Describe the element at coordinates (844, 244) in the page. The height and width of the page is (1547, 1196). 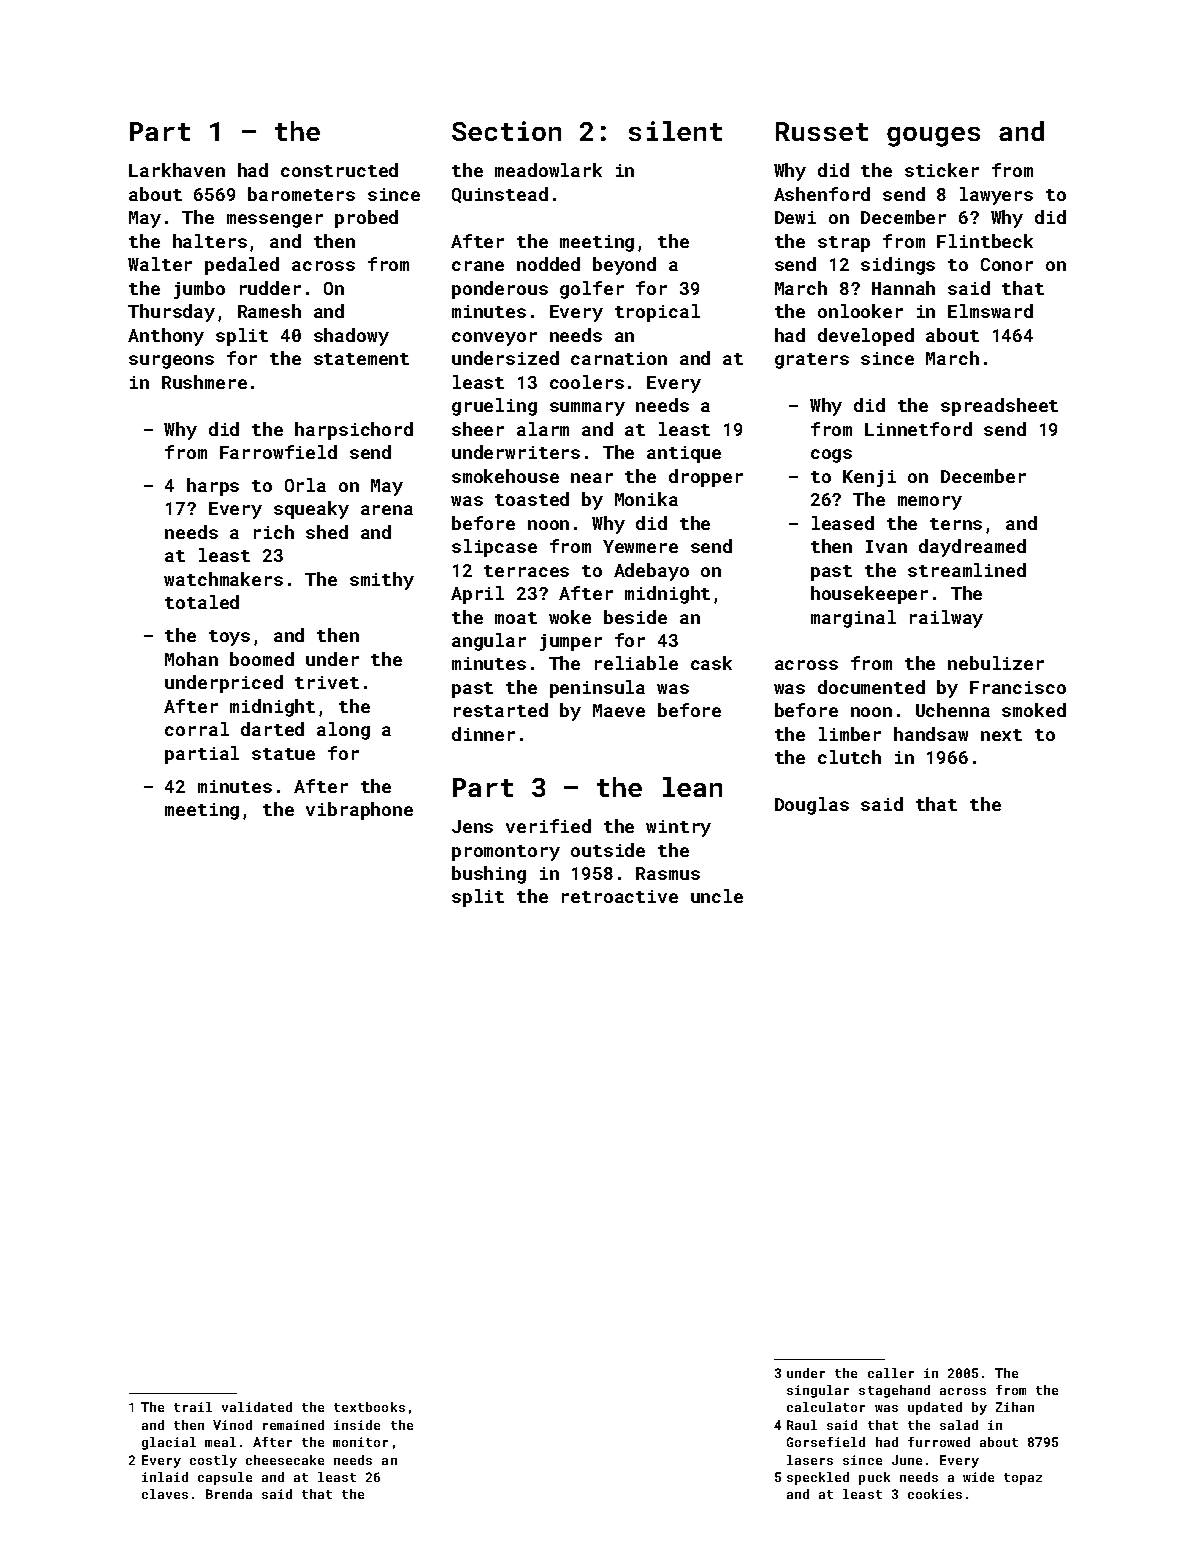
I see `strap` at that location.
